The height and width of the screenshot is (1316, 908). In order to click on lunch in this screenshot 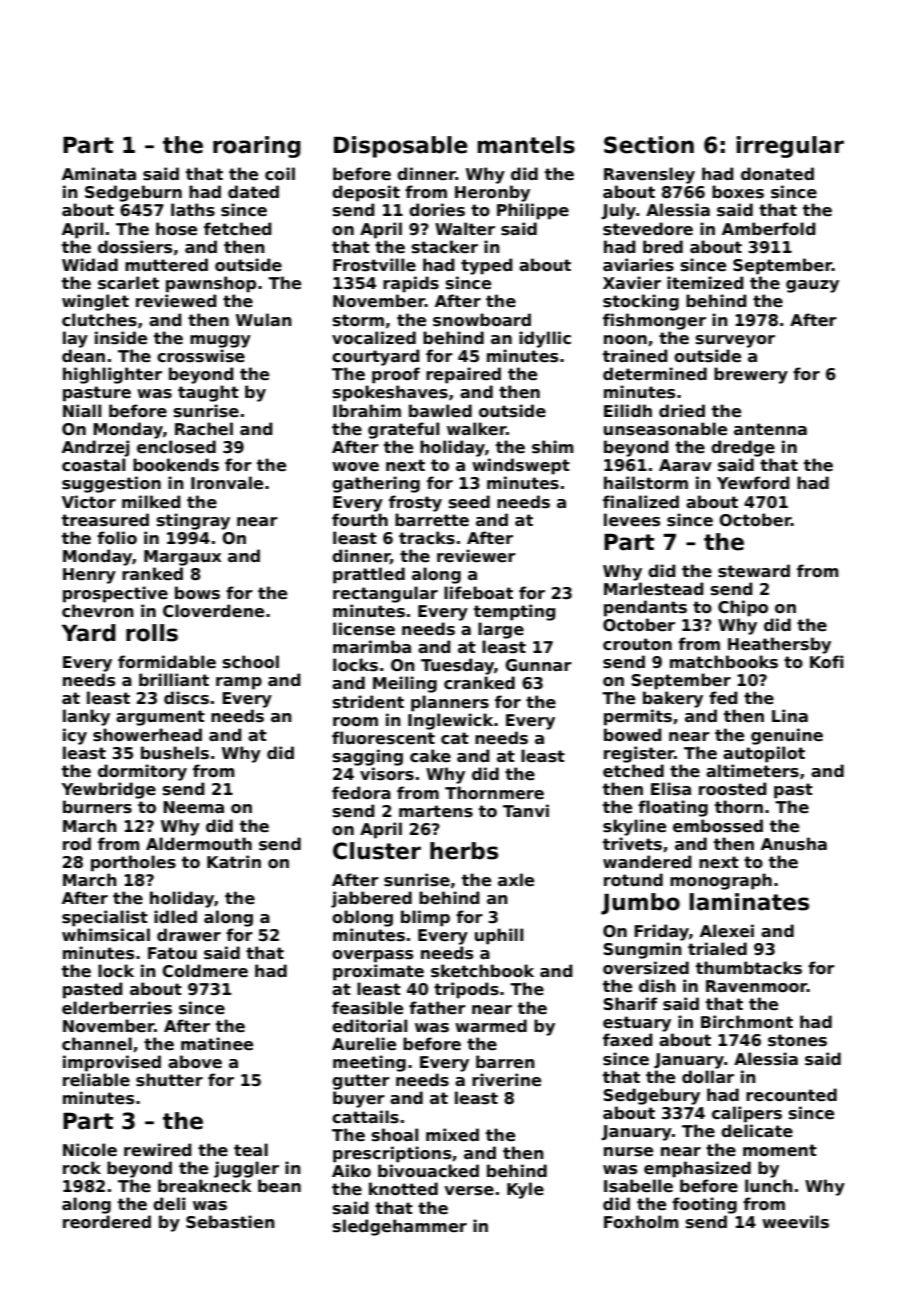, I will do `click(769, 1185)`.
